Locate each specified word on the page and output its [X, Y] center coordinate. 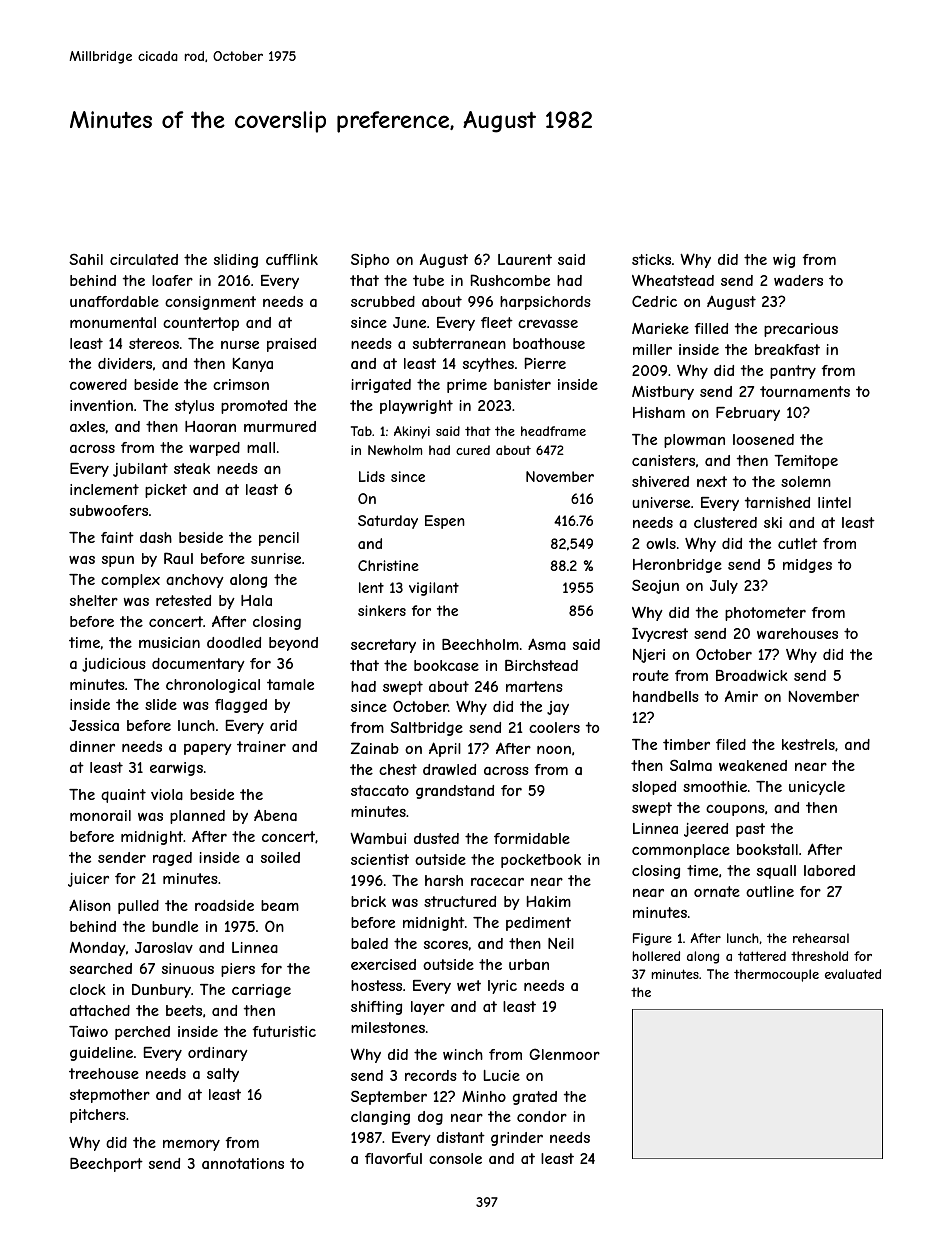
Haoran [210, 426]
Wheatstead [673, 280]
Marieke [660, 328]
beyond [293, 644]
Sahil [86, 259]
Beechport [106, 1165]
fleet [497, 322]
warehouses [797, 633]
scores [446, 945]
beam [280, 905]
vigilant [434, 589]
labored [829, 870]
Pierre [545, 363]
